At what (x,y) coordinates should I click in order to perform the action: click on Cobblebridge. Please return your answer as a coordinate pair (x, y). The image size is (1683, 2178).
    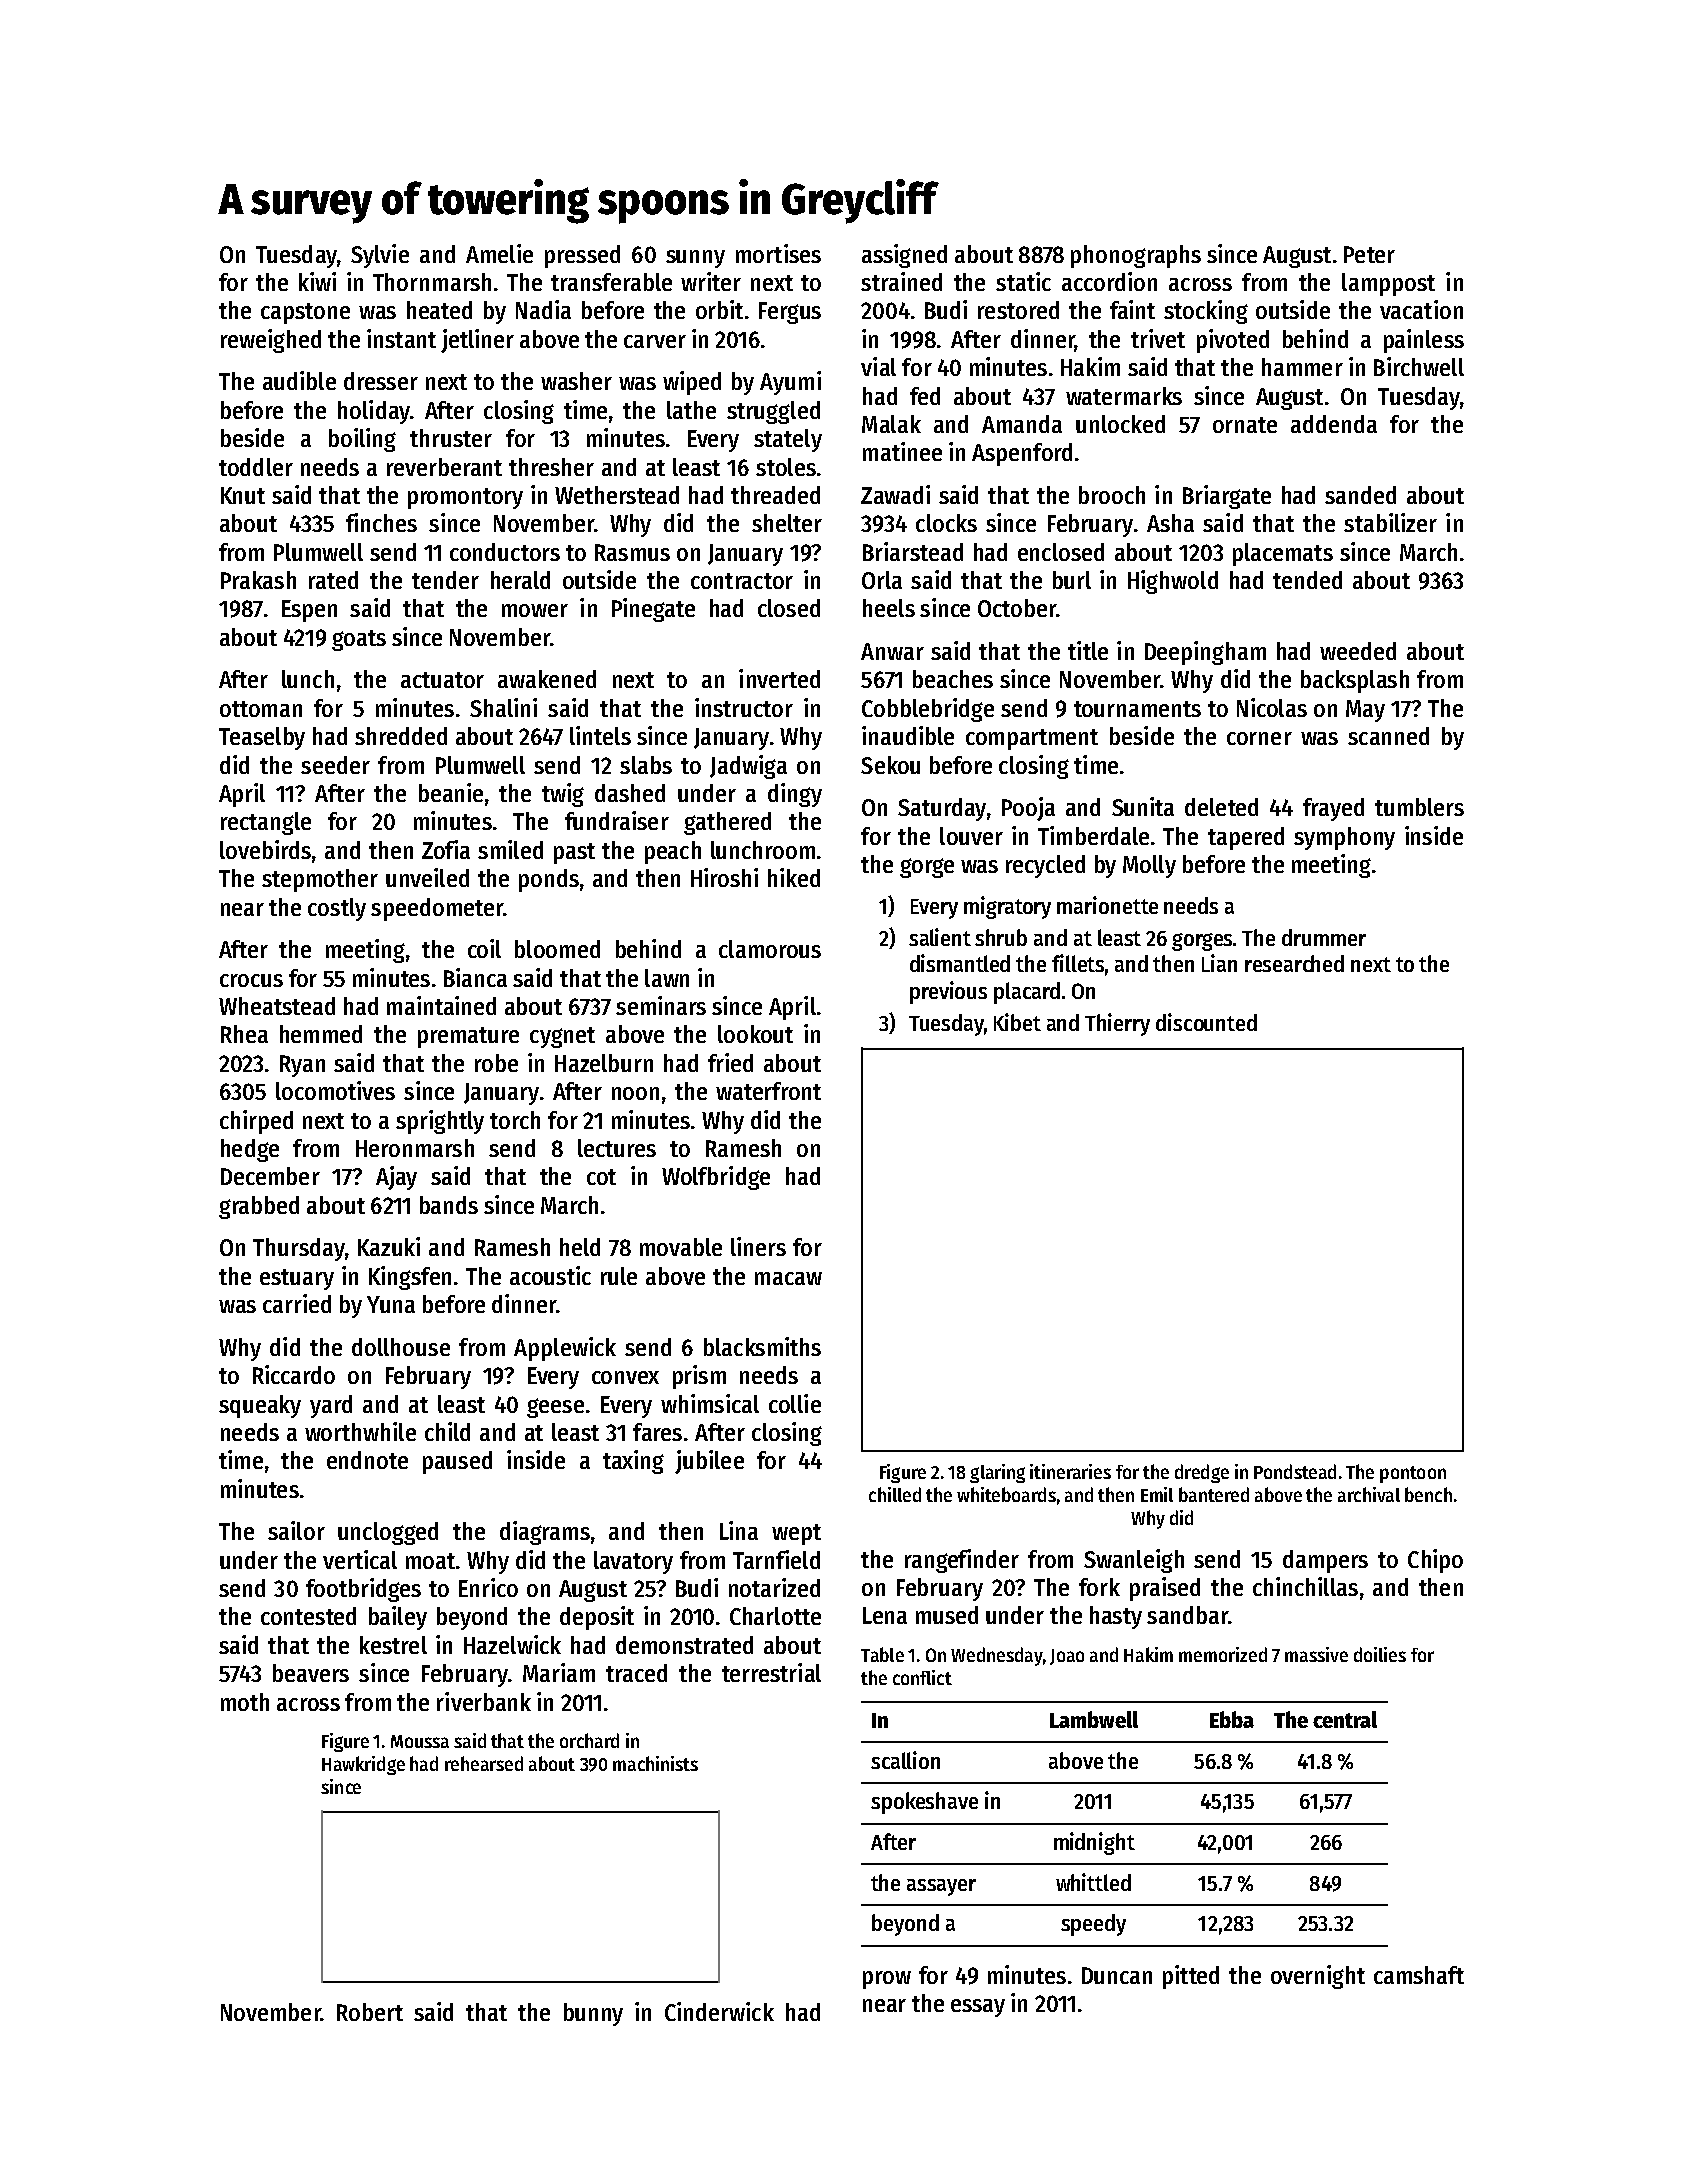
    Looking at the image, I should click on (928, 710).
